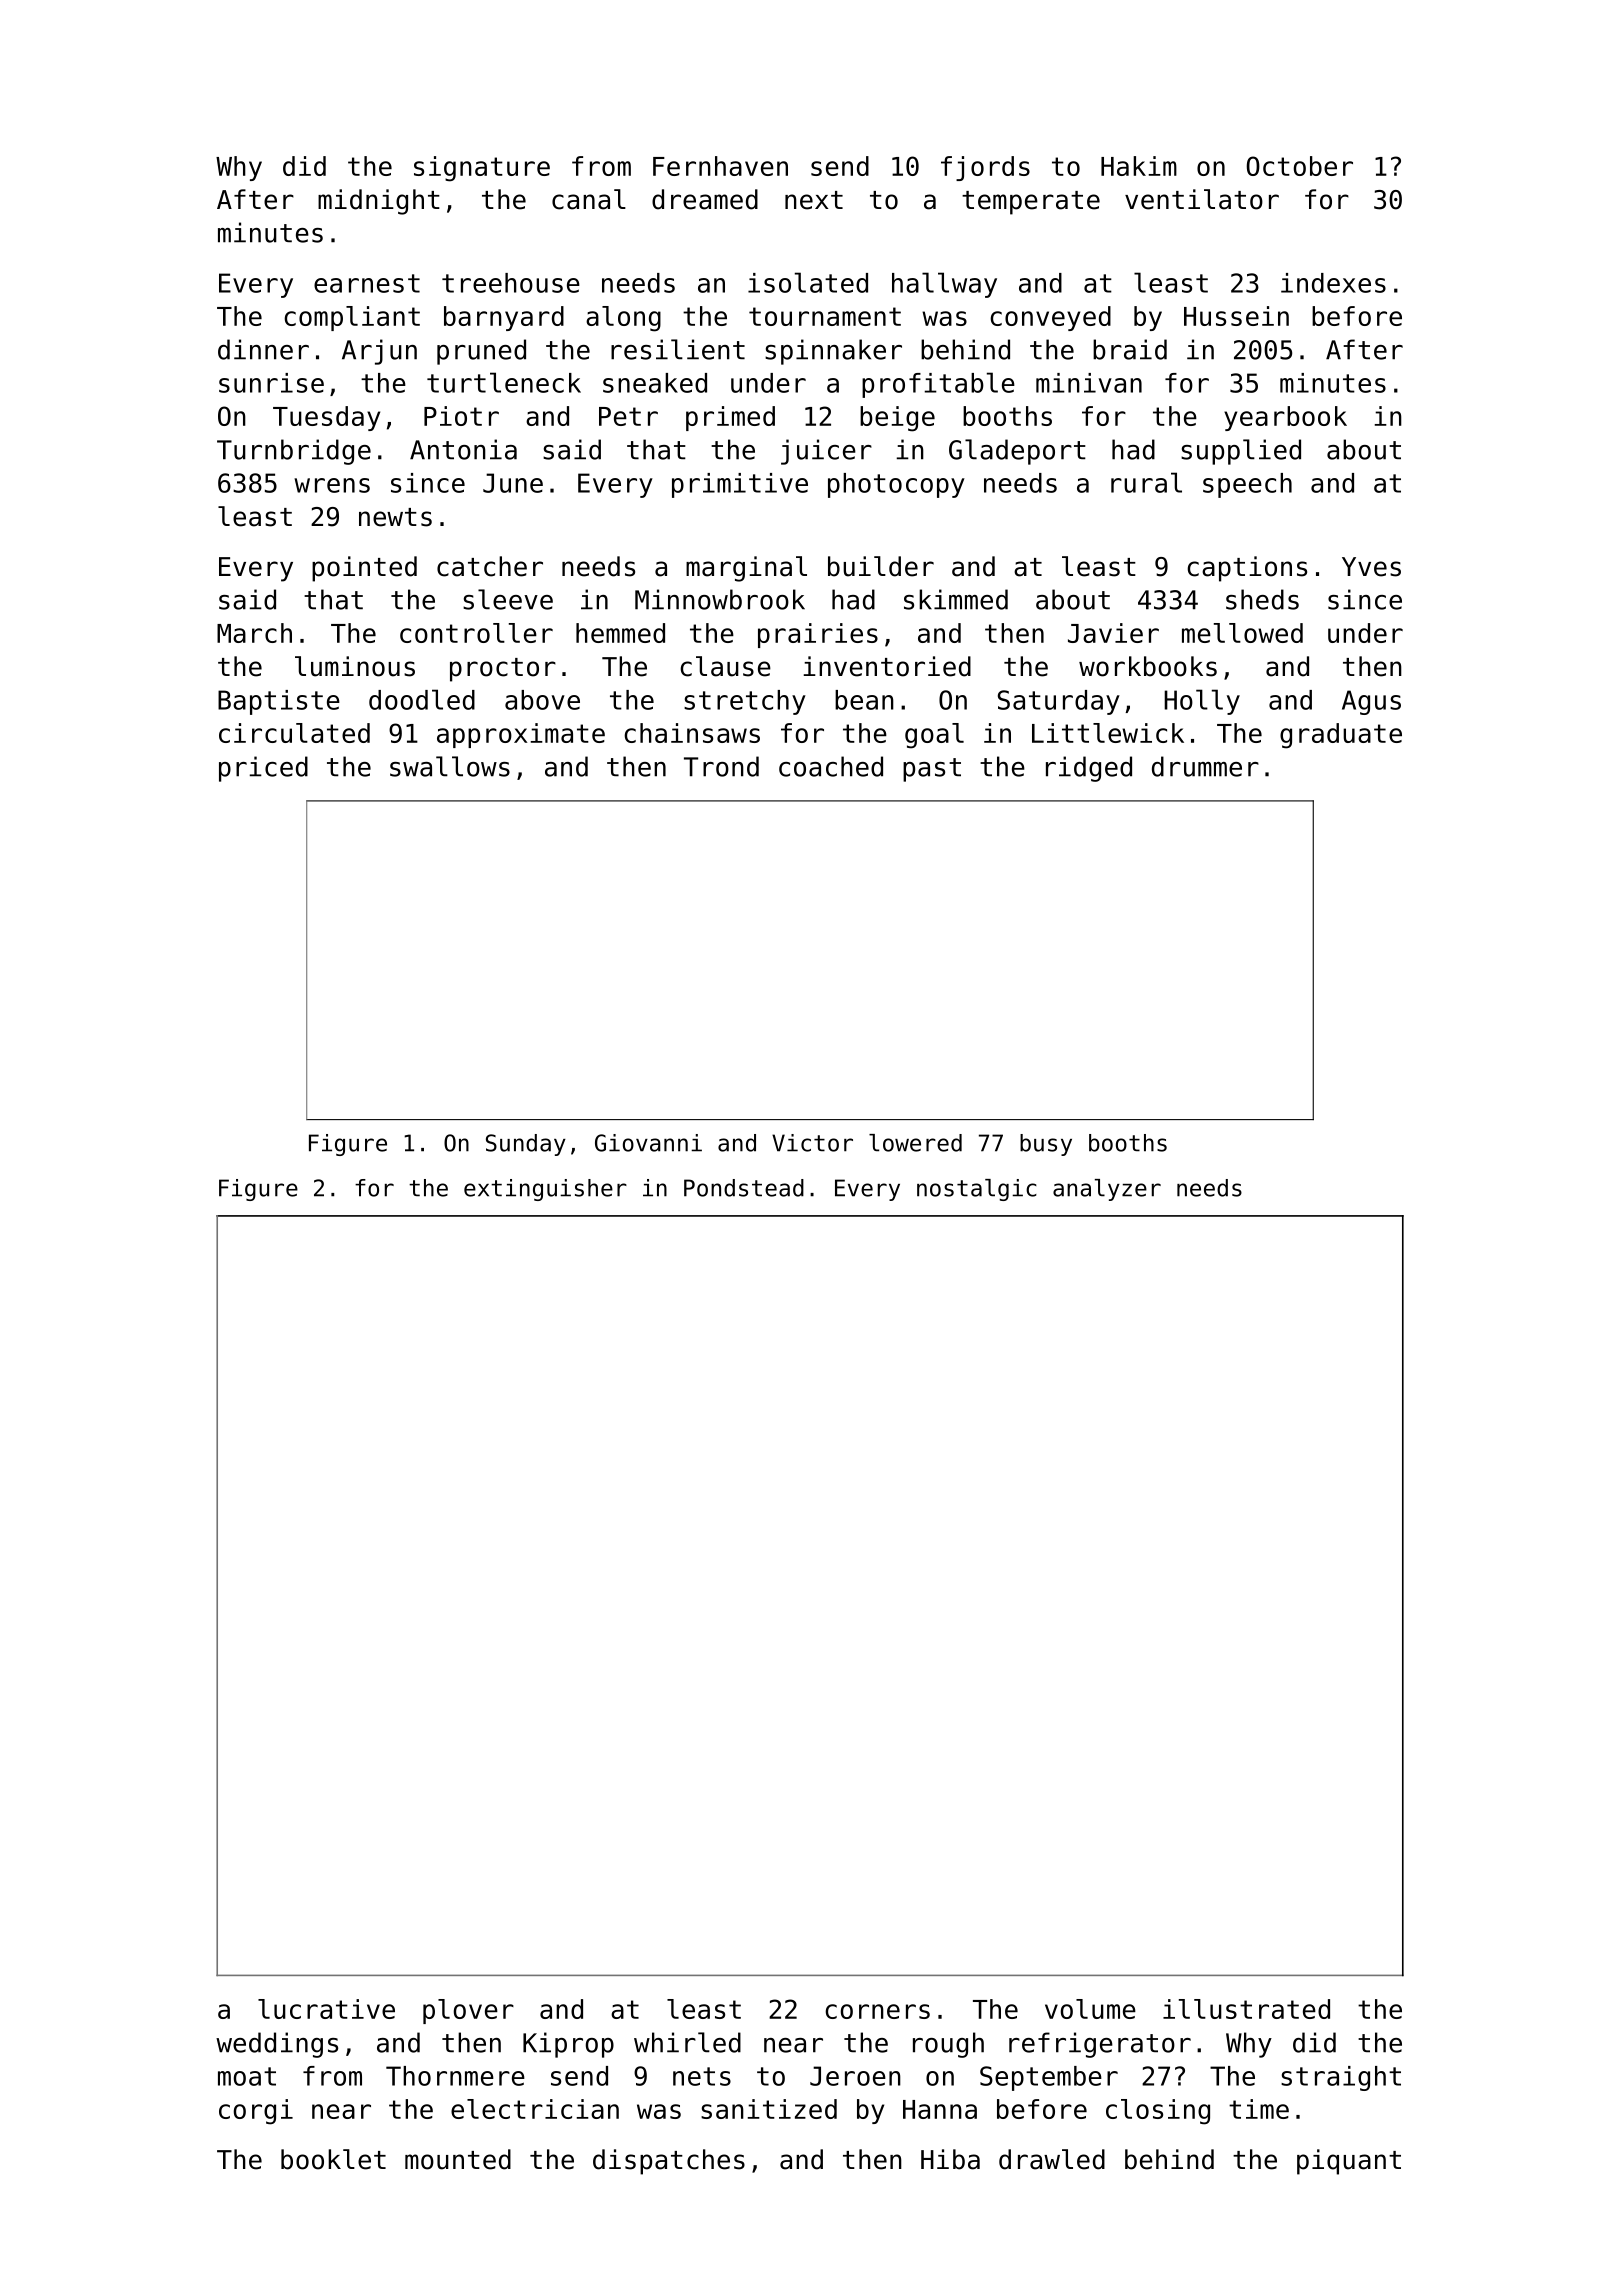  Describe the element at coordinates (814, 200) in the screenshot. I see `next` at that location.
